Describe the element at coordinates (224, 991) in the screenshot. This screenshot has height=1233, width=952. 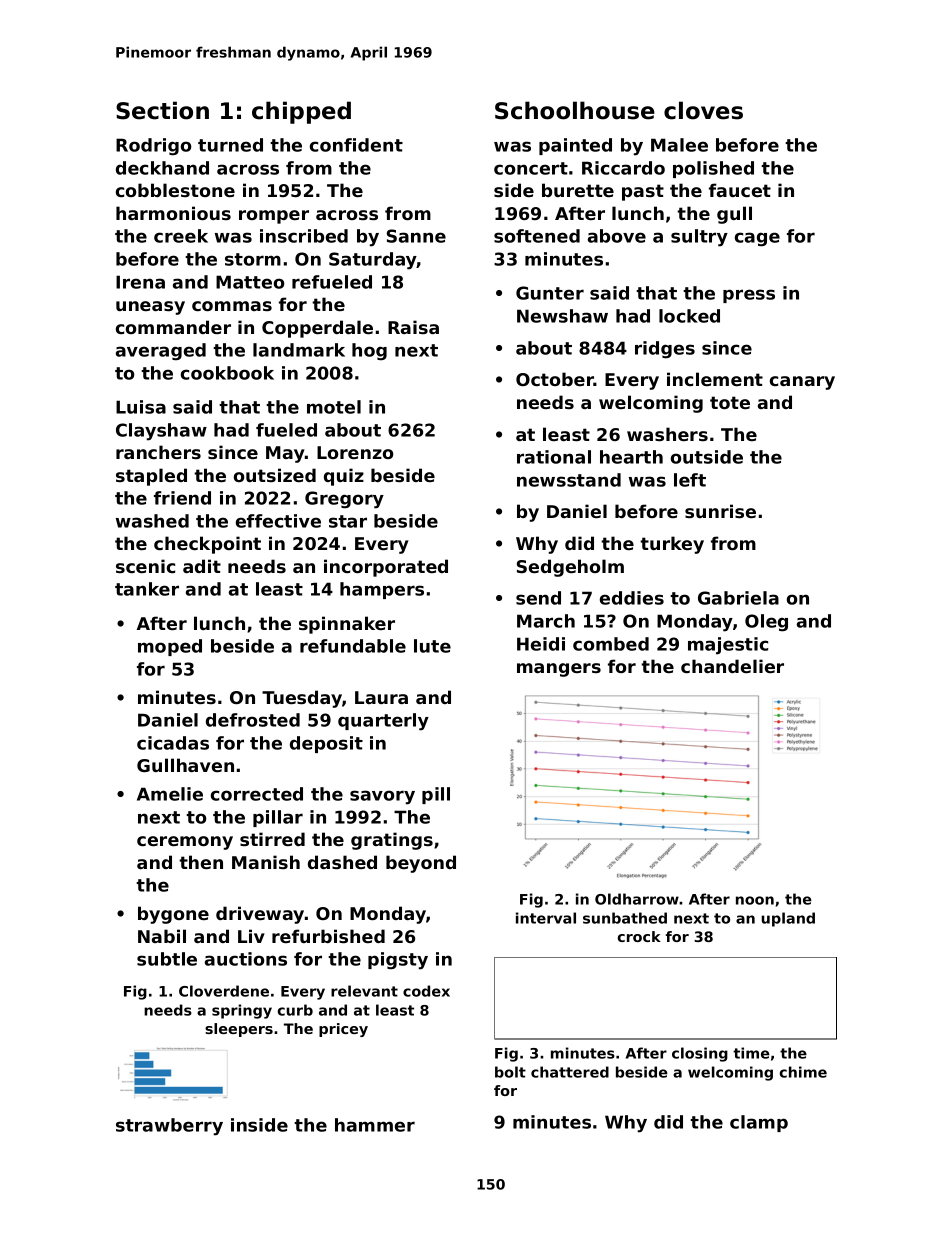
I see `Cloverdene` at that location.
